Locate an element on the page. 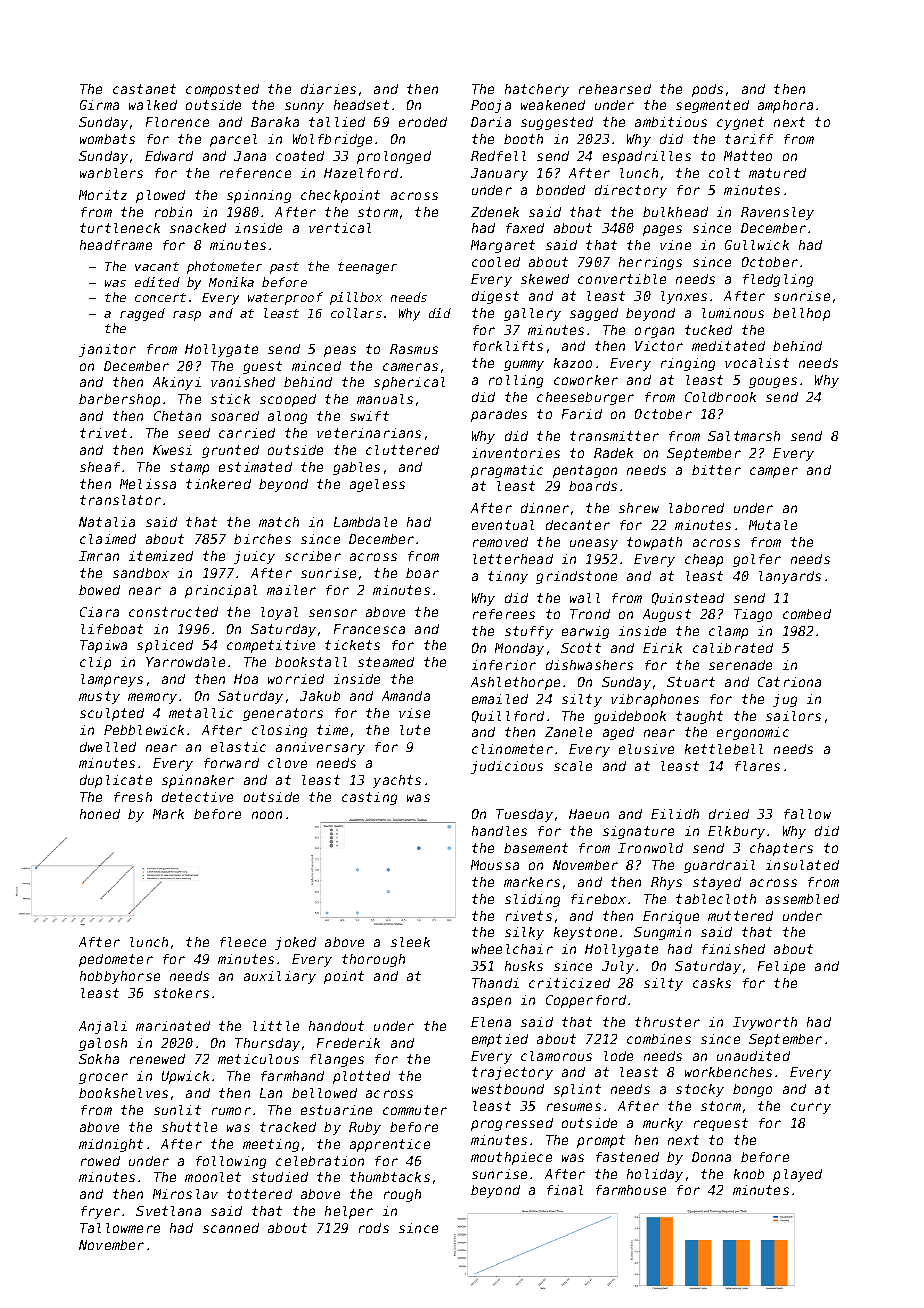 This page has height=1308, width=924. labored is located at coordinates (696, 508).
